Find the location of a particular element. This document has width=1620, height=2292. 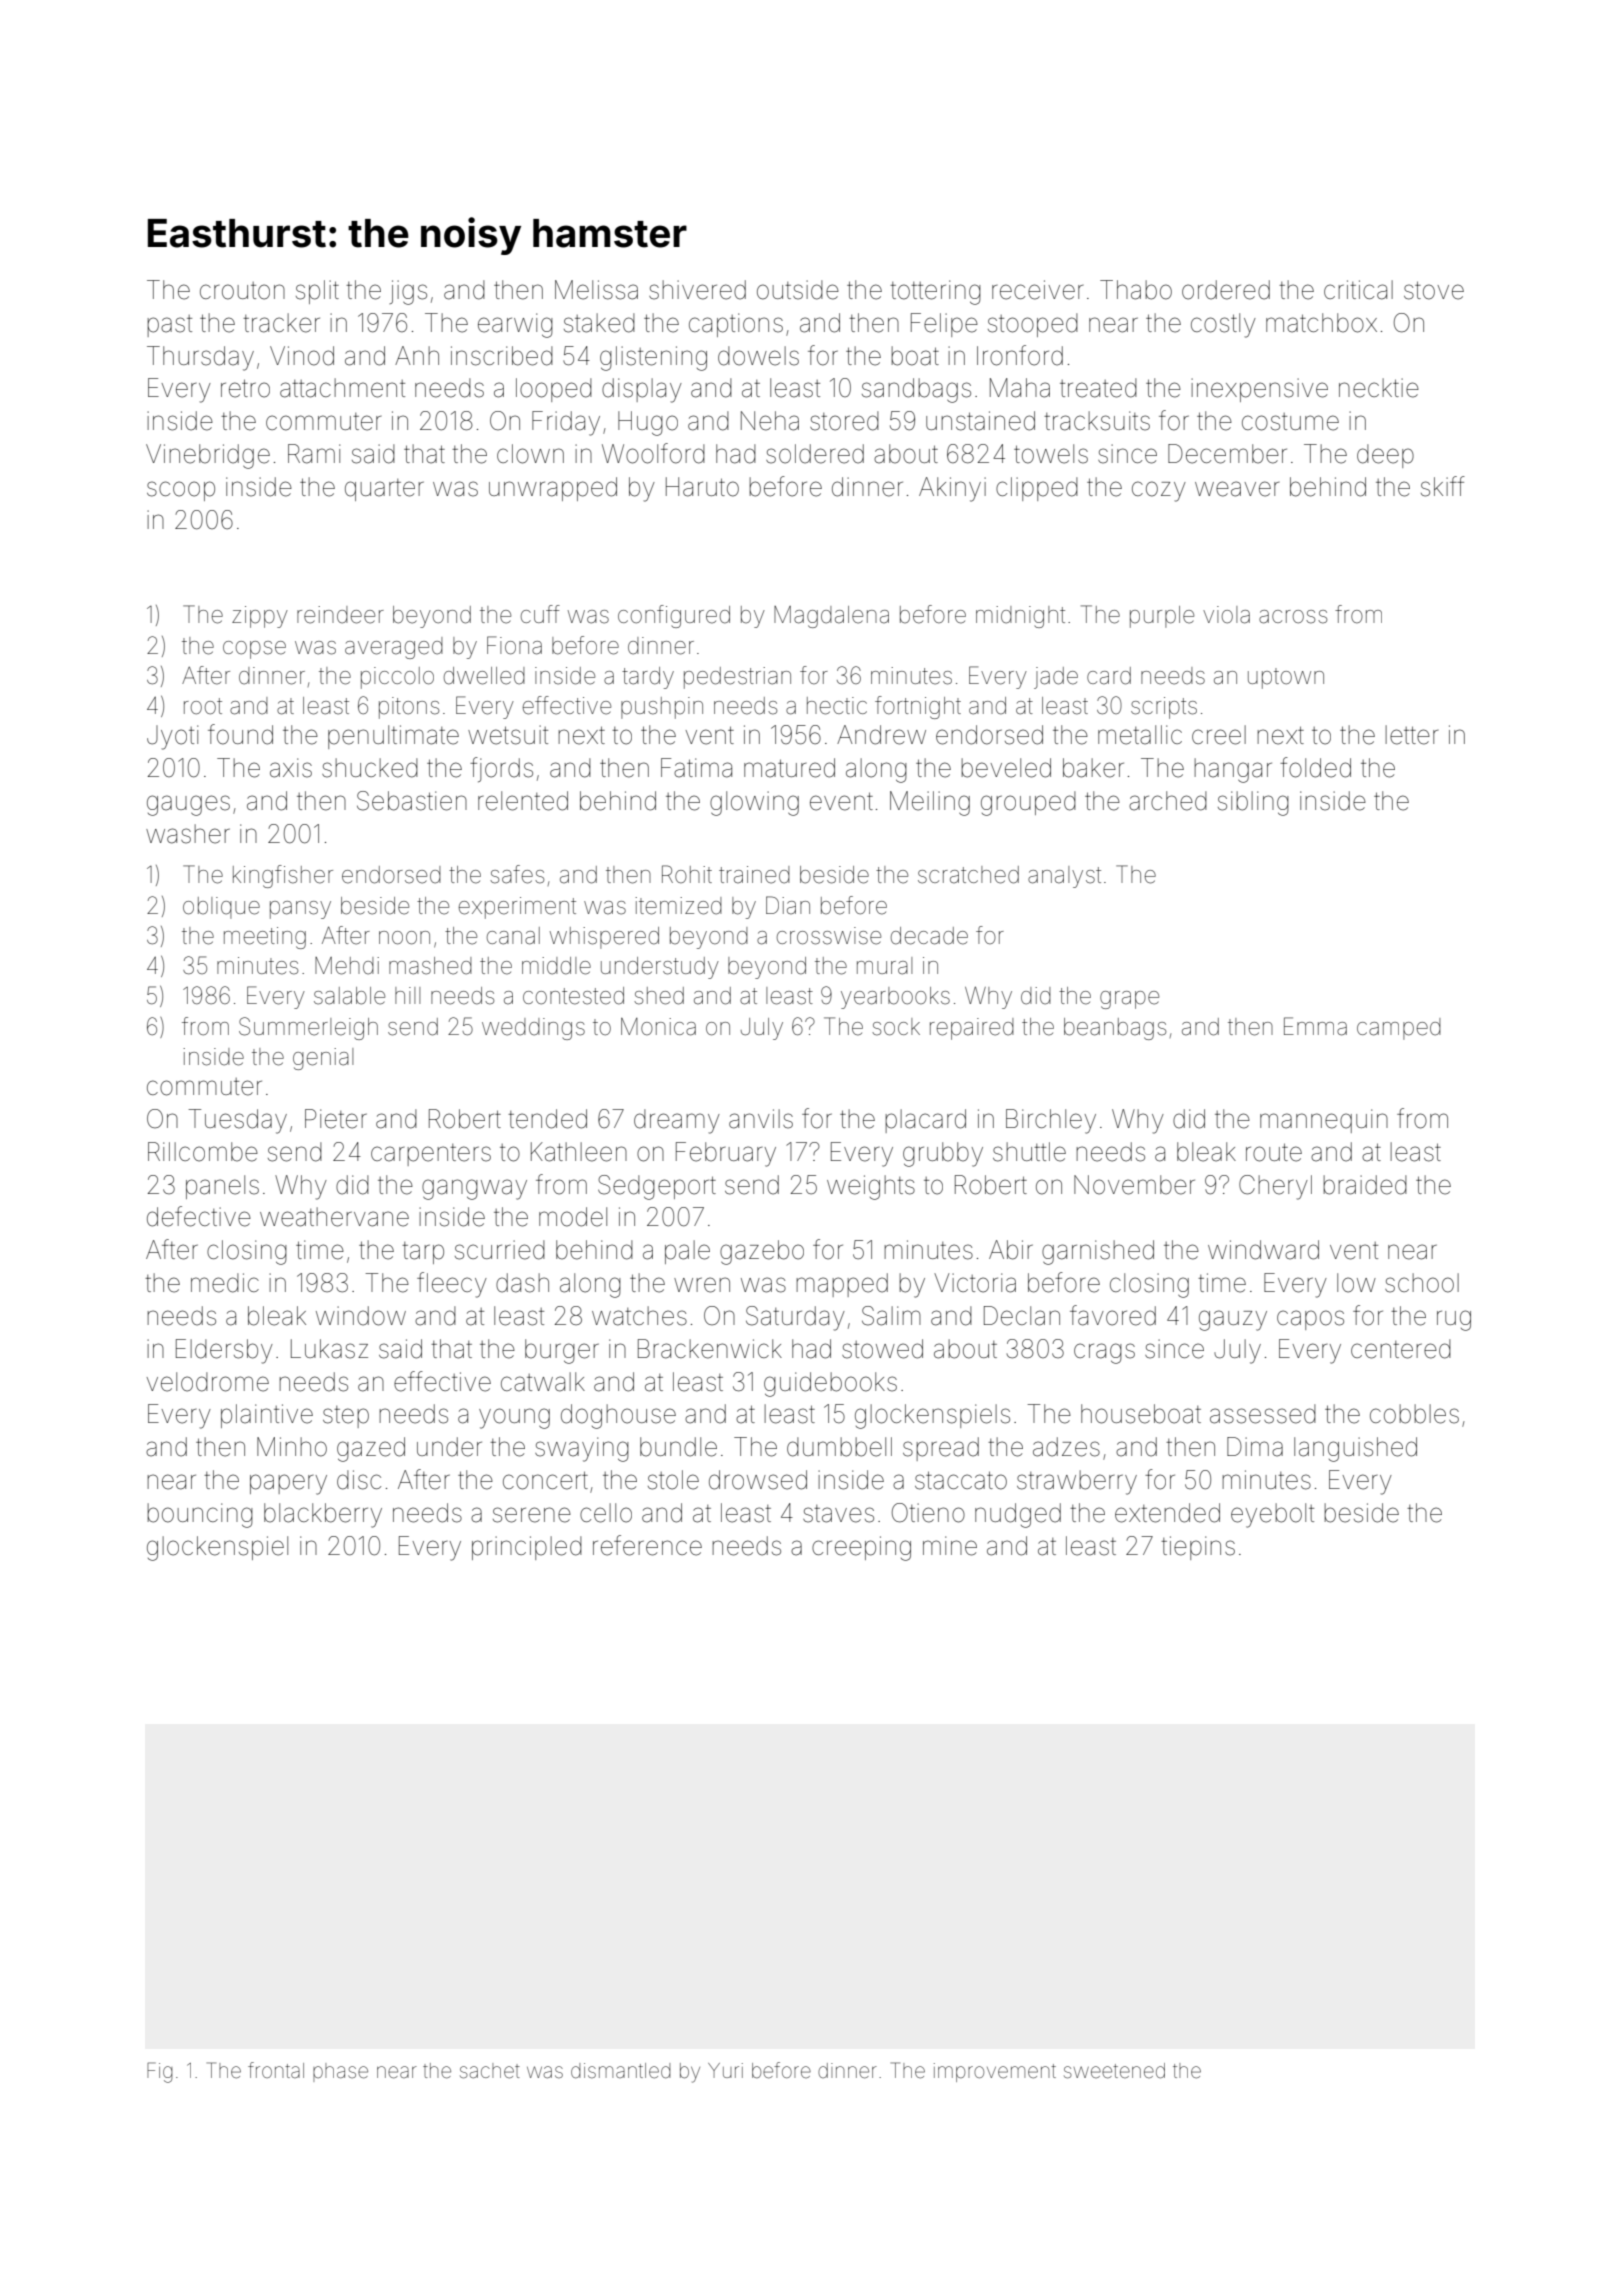

attachment is located at coordinates (342, 388).
